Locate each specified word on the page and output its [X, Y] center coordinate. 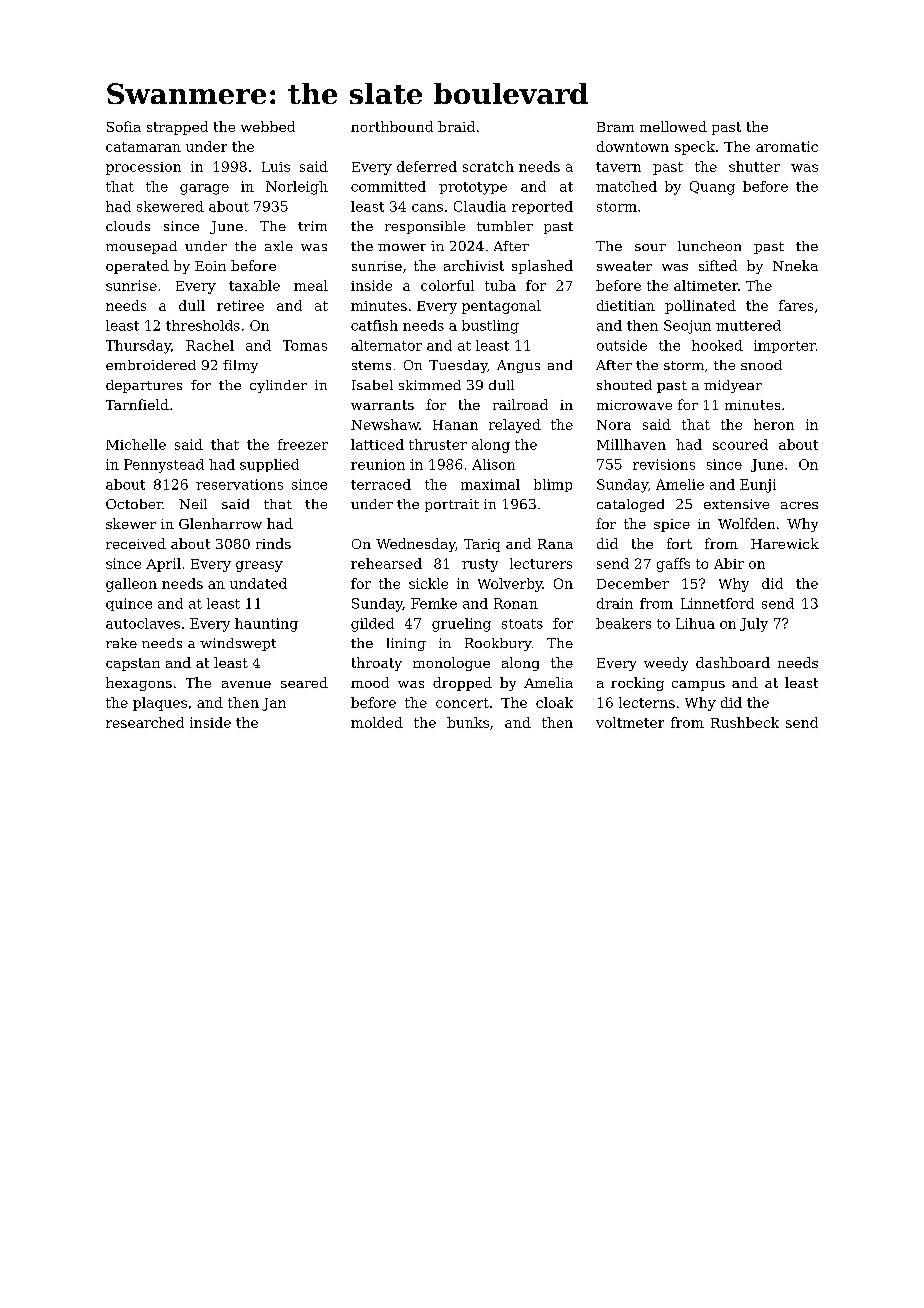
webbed [268, 126]
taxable [254, 285]
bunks [468, 722]
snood [761, 365]
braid [456, 126]
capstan [133, 664]
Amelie [680, 484]
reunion [378, 464]
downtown [633, 146]
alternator [386, 345]
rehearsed [386, 563]
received [136, 543]
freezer [303, 444]
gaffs [673, 565]
